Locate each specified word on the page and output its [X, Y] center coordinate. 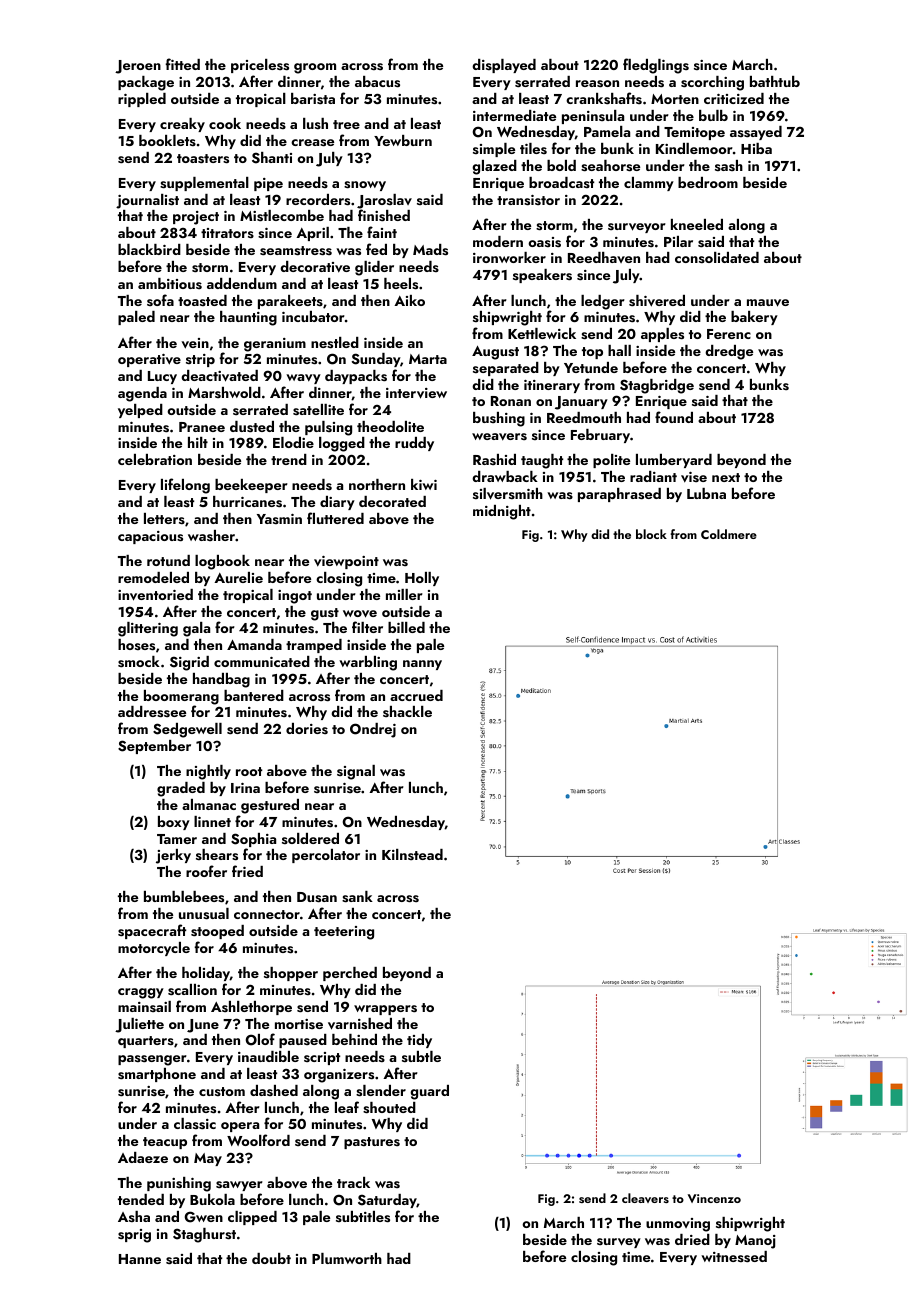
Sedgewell [187, 730]
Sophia [253, 840]
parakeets [290, 302]
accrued [416, 695]
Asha [134, 1216]
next [726, 477]
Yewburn [403, 140]
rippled [142, 100]
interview [416, 393]
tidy [419, 1041]
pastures [372, 1143]
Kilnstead [412, 854]
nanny [422, 665]
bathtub [775, 81]
